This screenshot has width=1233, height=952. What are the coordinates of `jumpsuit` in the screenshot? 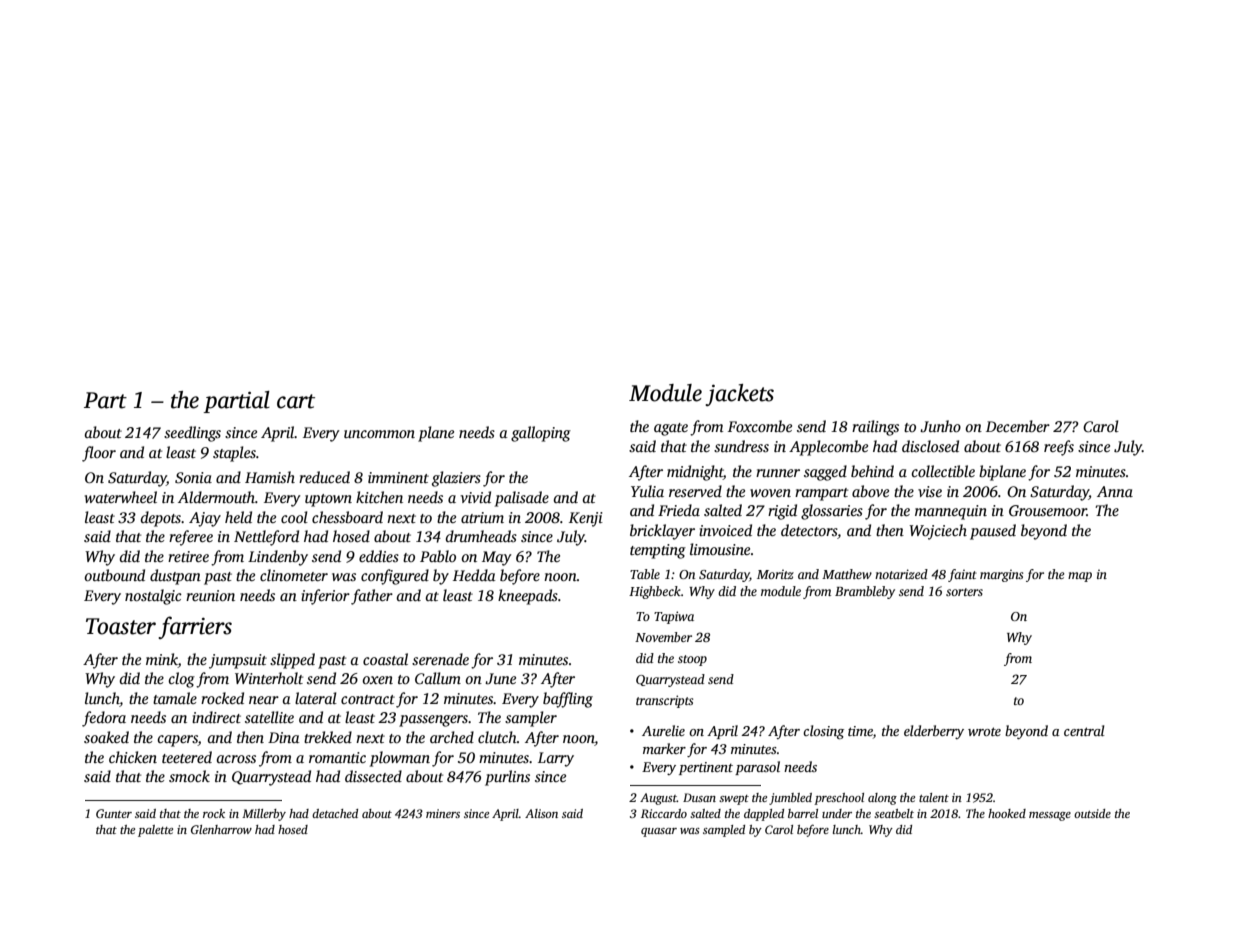 It's located at (238, 661).
